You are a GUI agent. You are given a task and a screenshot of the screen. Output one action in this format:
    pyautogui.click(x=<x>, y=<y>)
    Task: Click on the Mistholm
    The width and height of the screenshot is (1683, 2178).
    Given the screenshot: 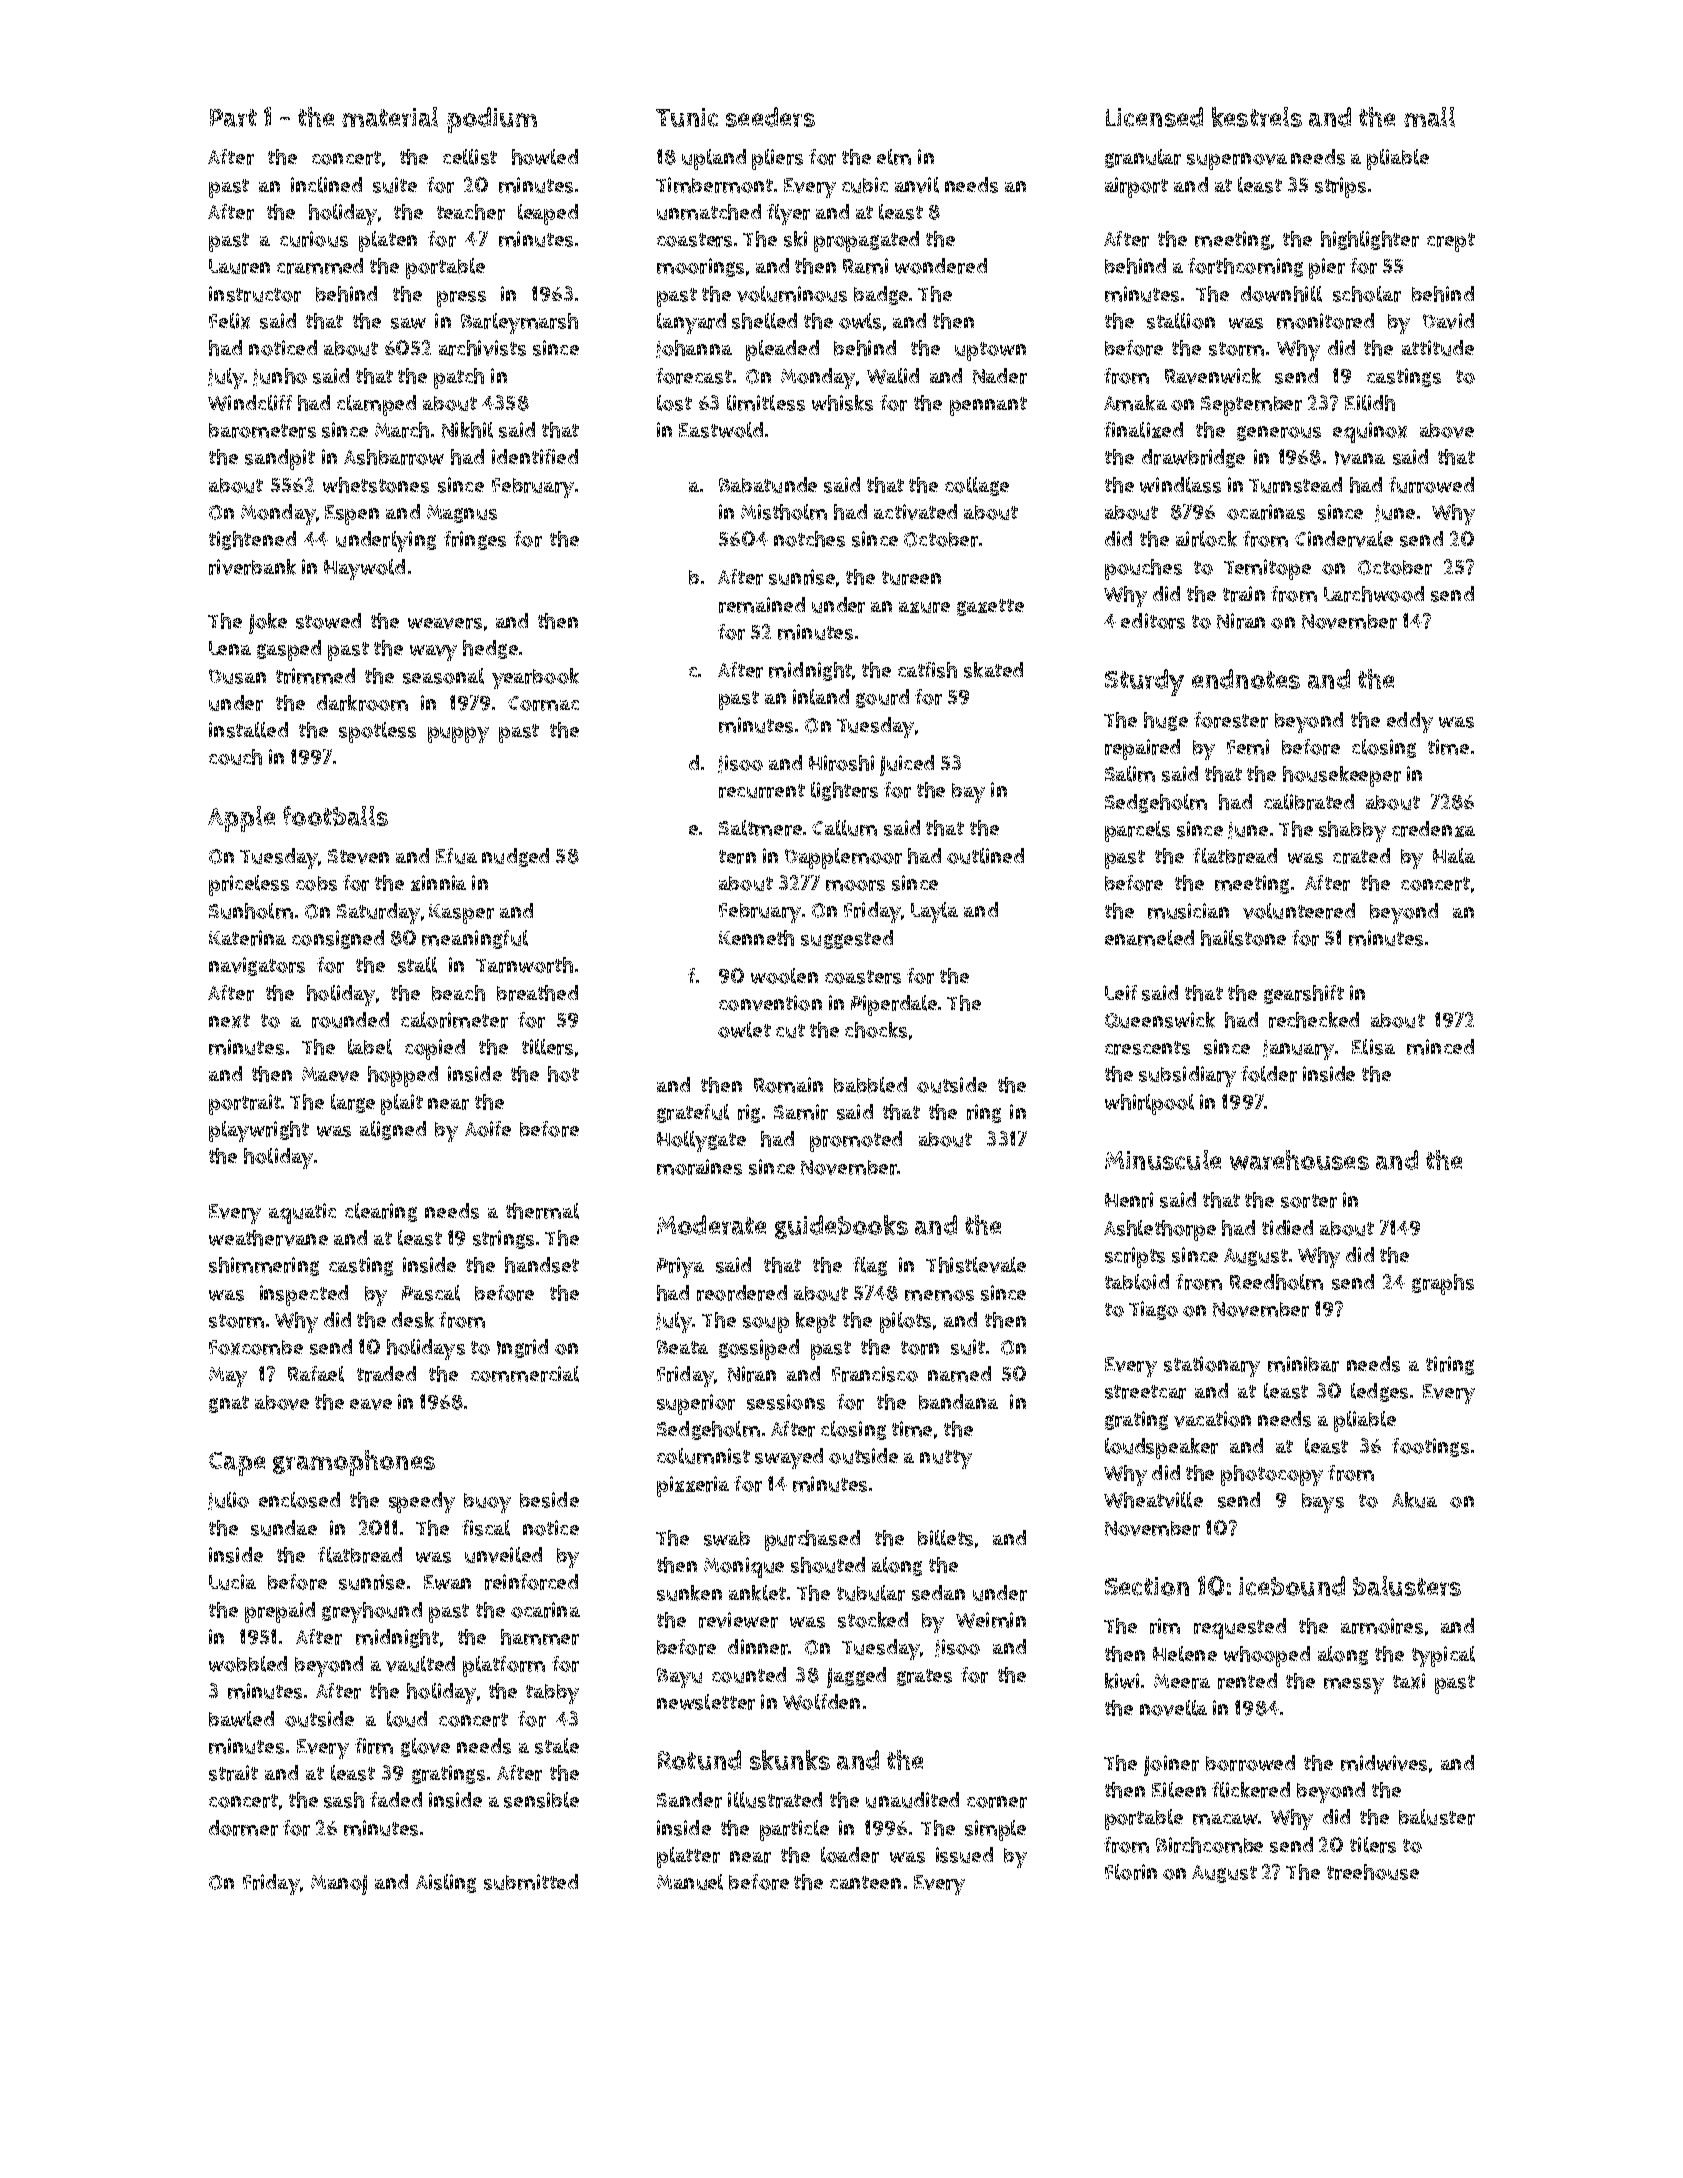 What is the action you would take?
    pyautogui.click(x=784, y=512)
